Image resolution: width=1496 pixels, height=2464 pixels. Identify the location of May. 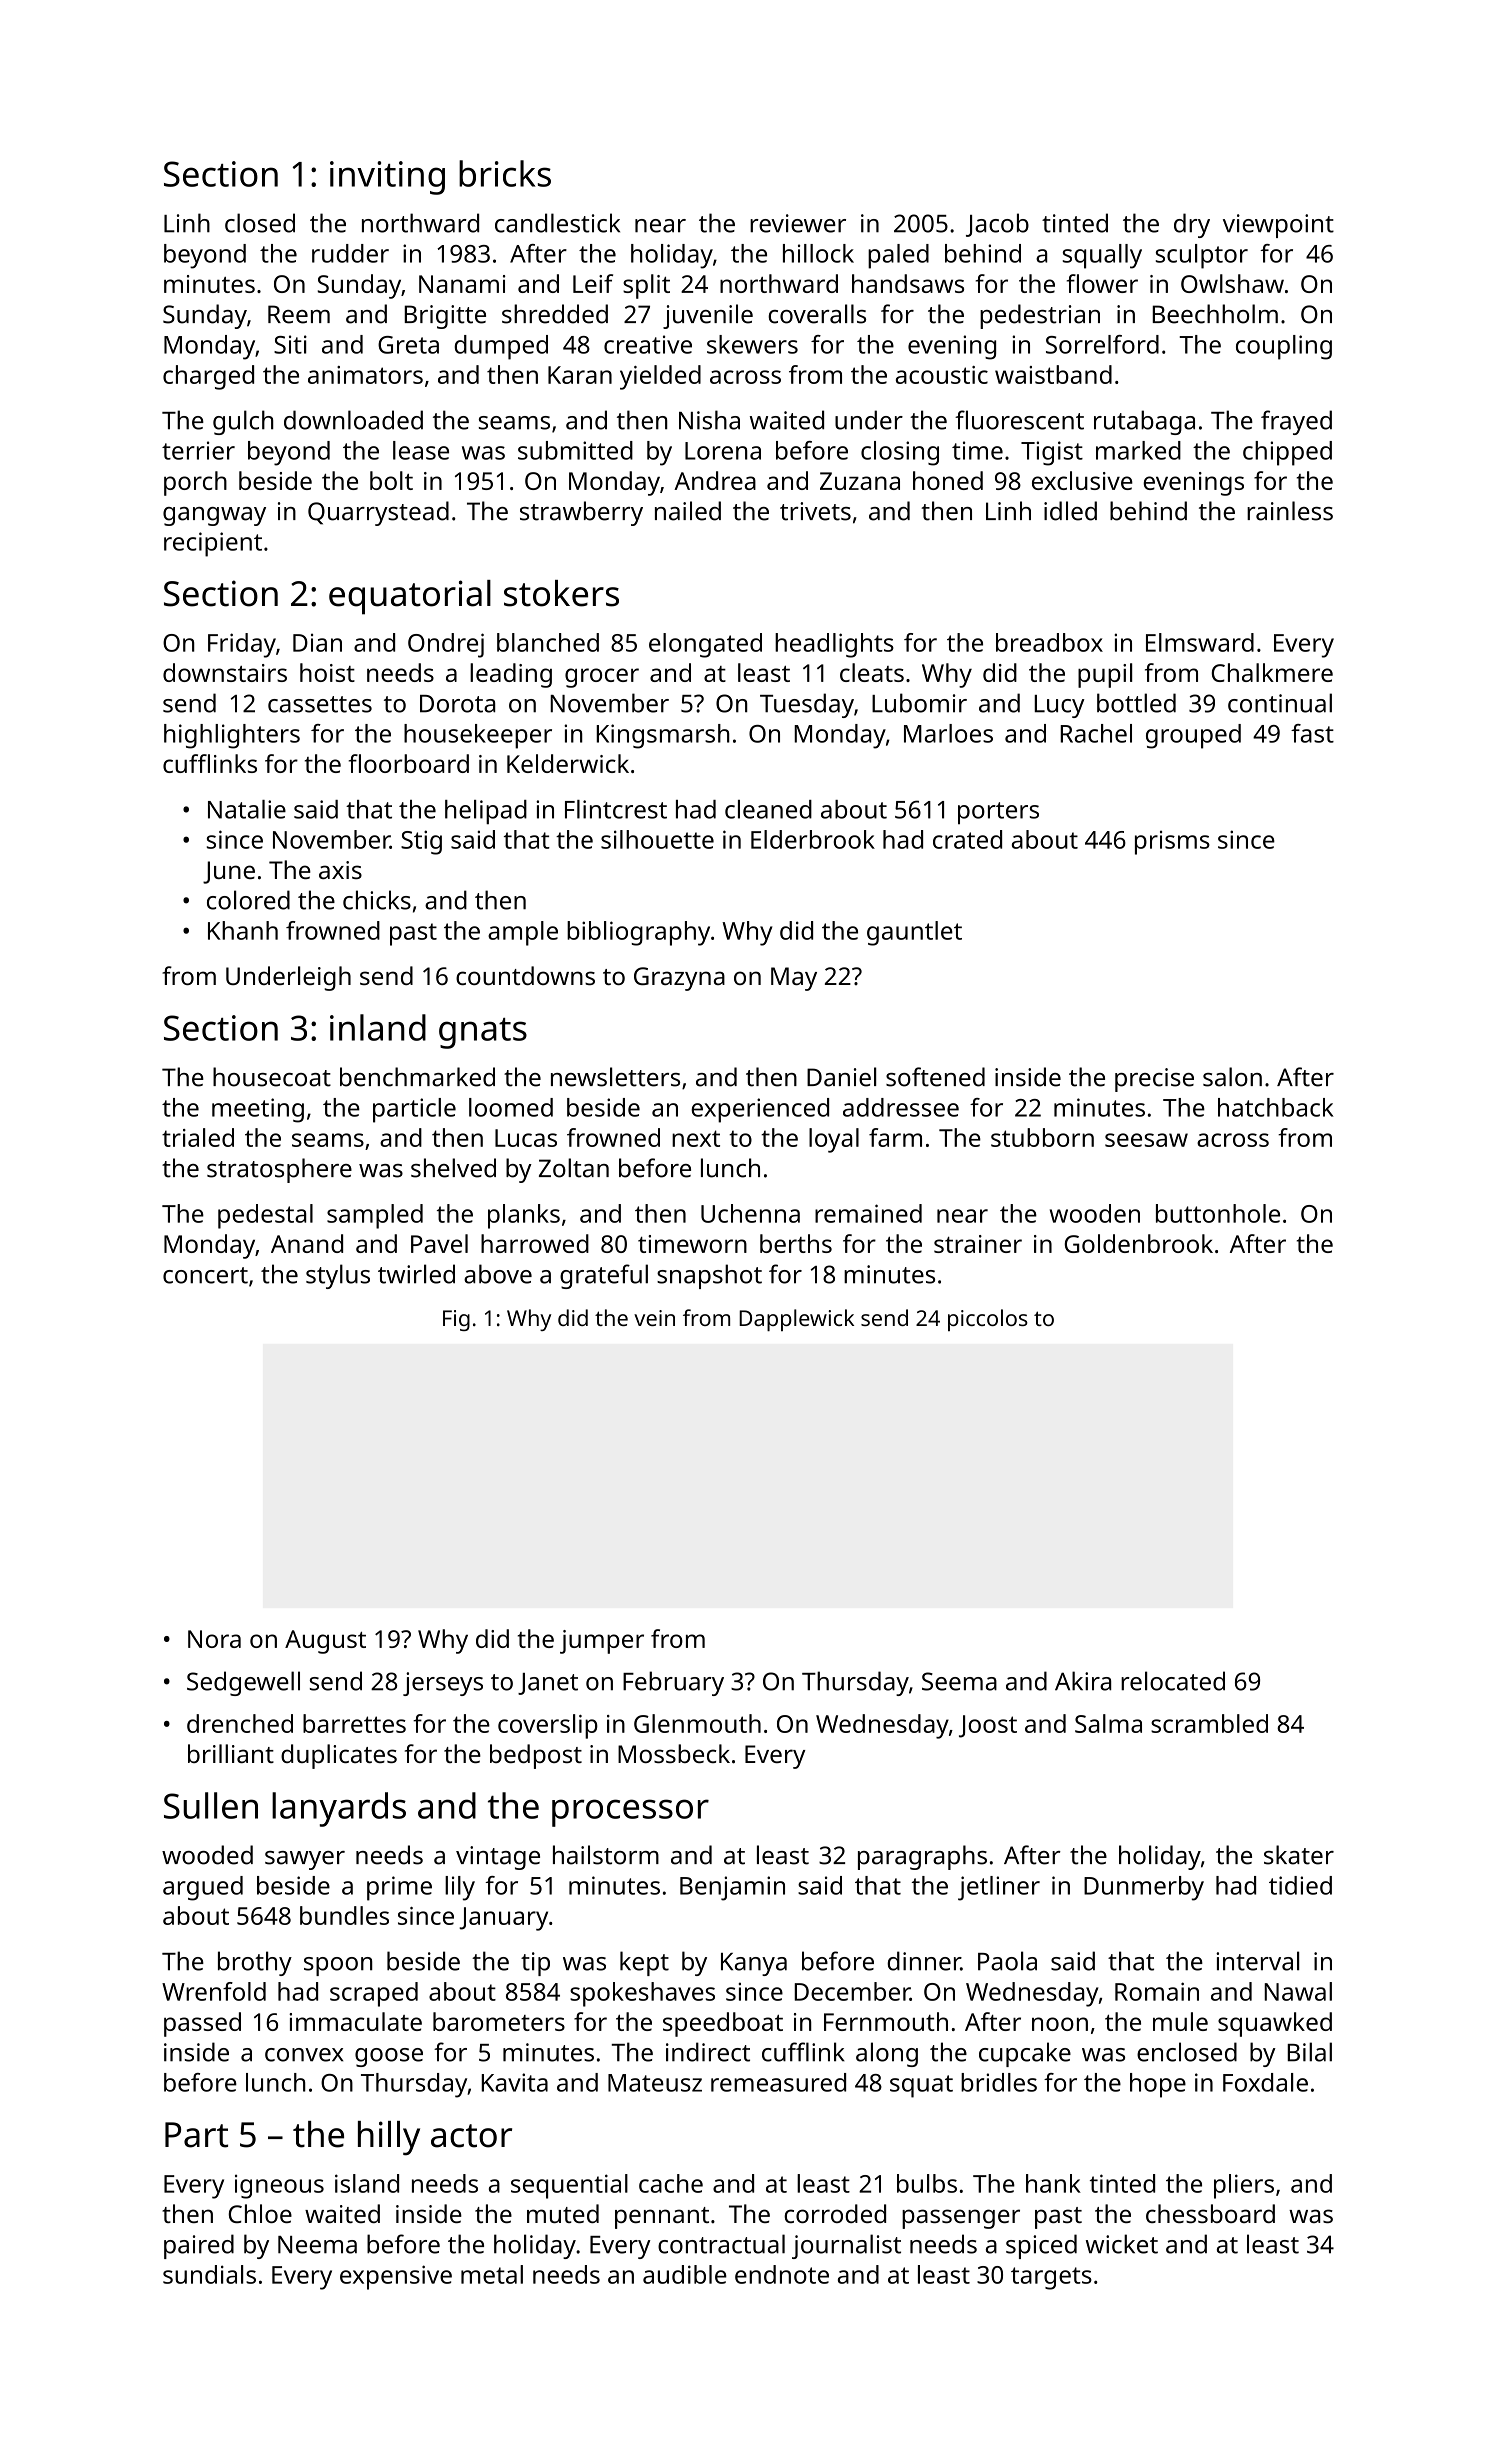
(794, 979).
